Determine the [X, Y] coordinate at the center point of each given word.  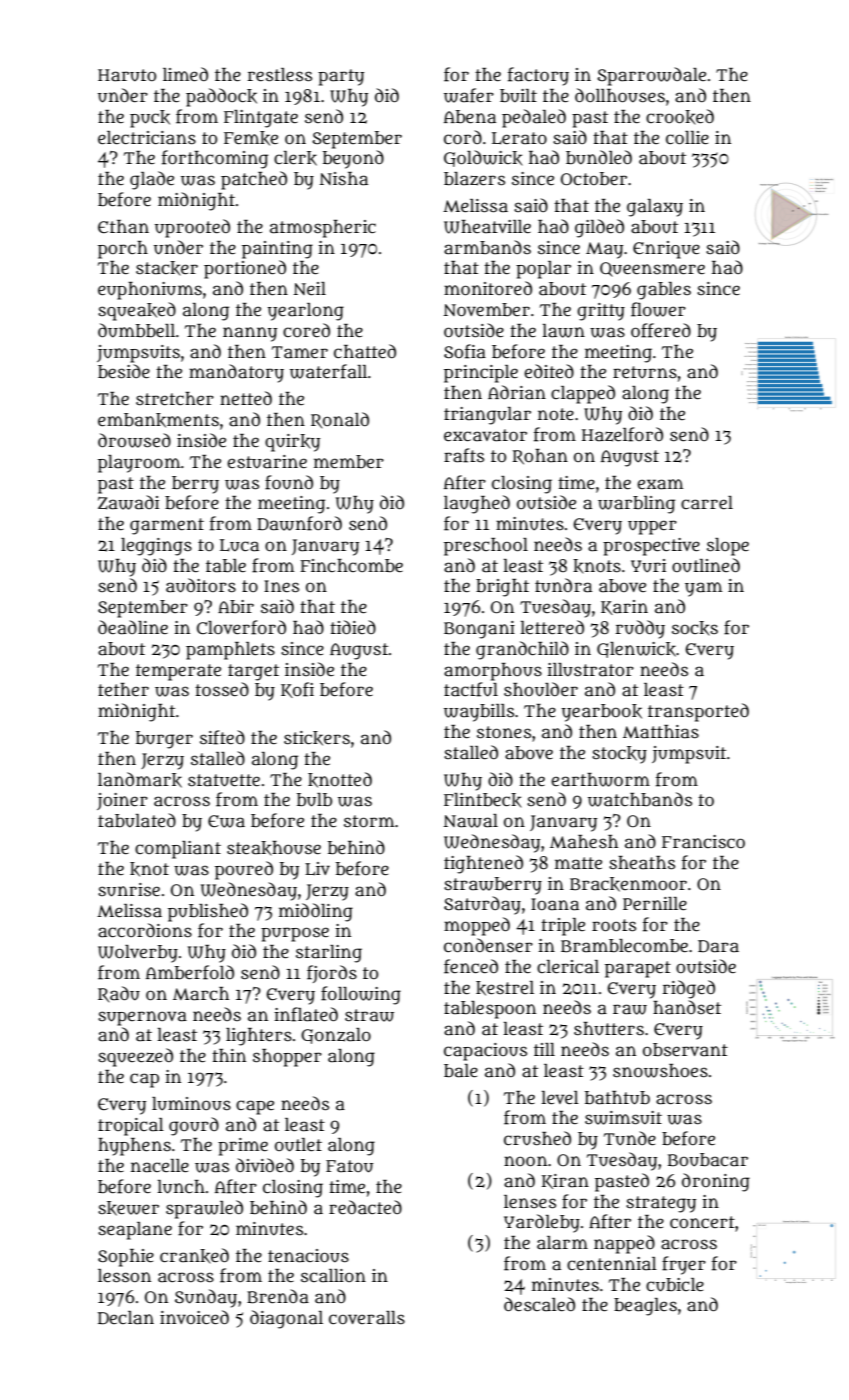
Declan [126, 1318]
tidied [353, 627]
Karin [624, 607]
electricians [147, 138]
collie [687, 138]
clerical [568, 967]
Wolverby [138, 954]
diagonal [286, 1319]
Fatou [349, 1166]
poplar [543, 270]
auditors [201, 585]
